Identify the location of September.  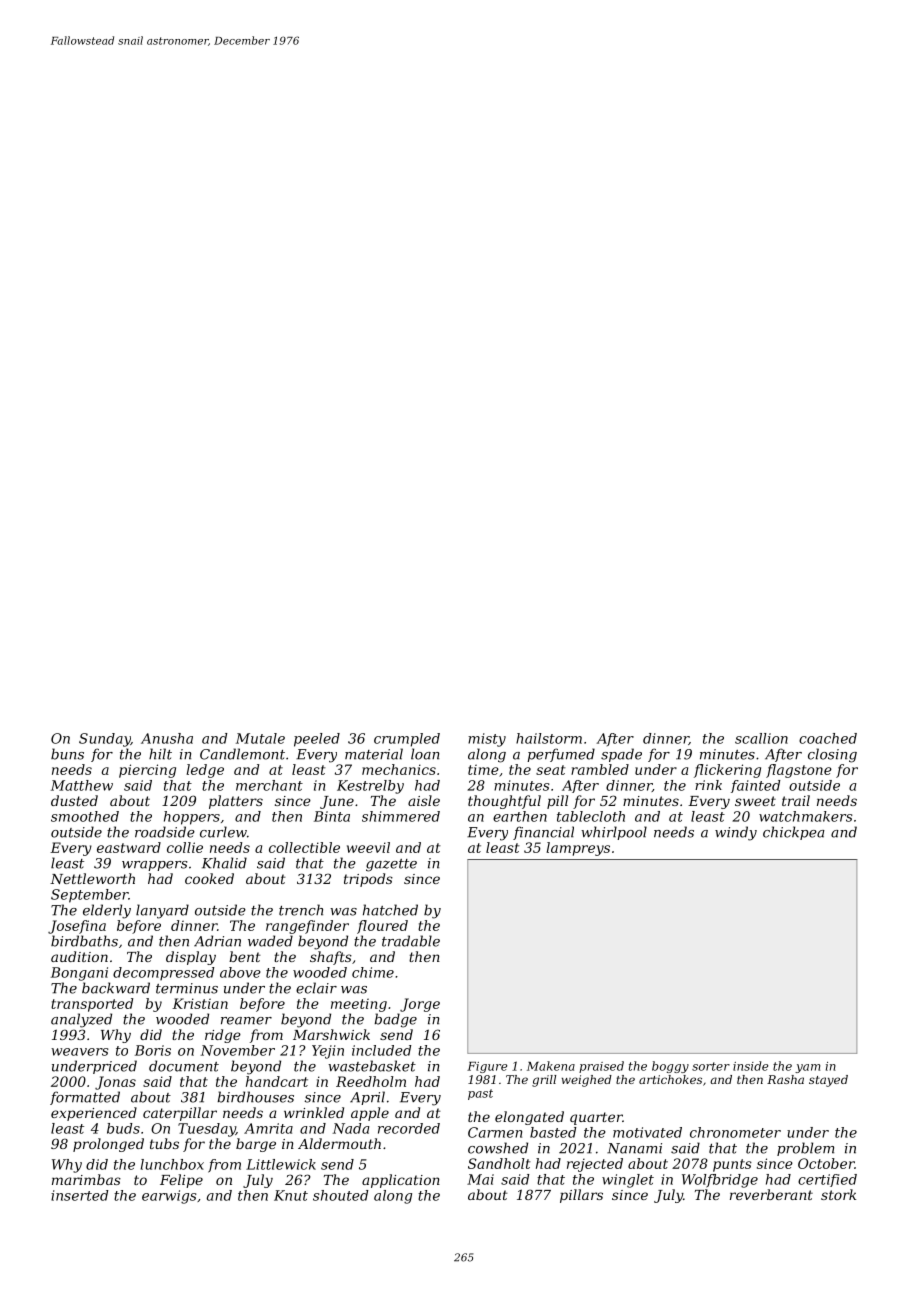
(89, 896).
